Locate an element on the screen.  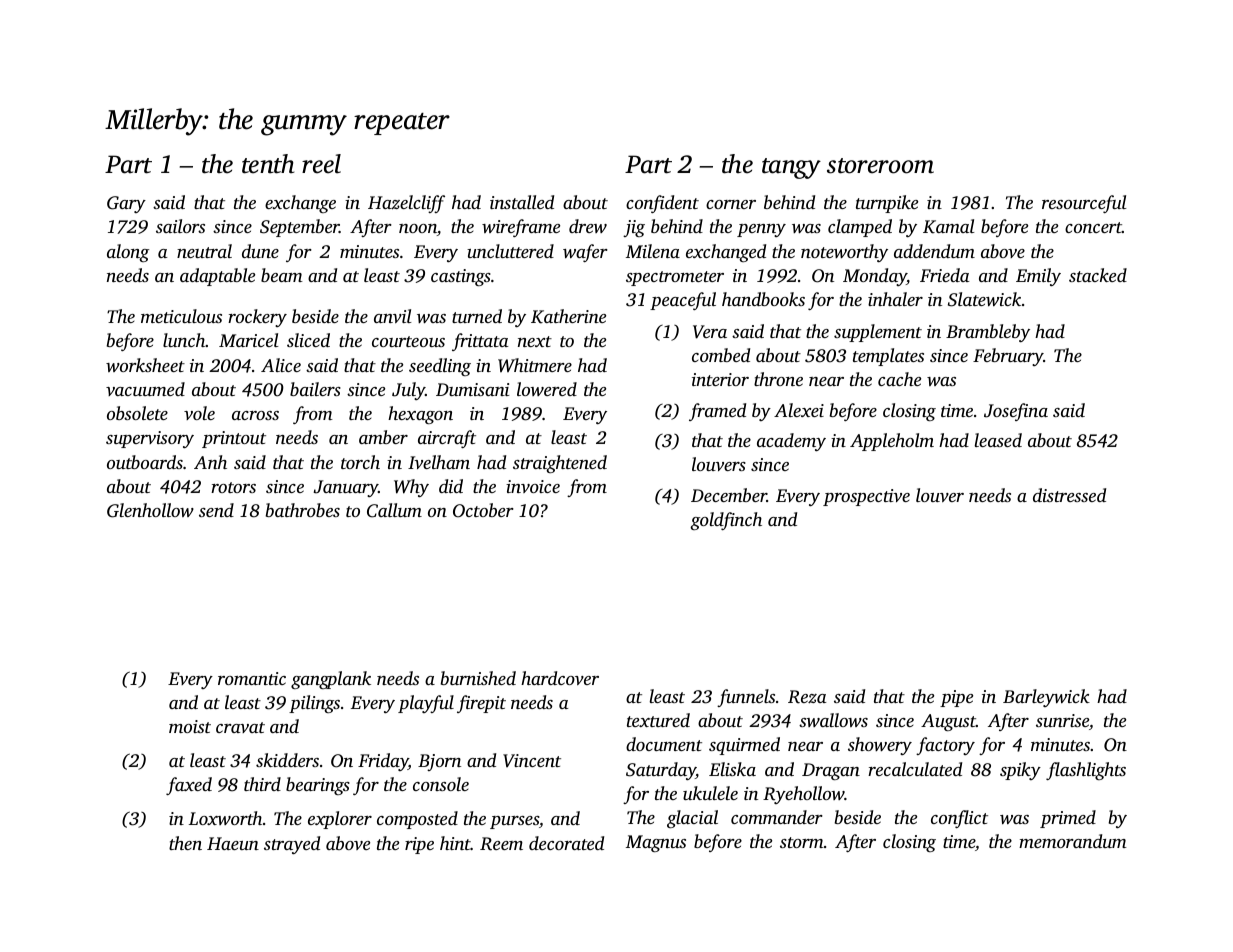
goldfinch is located at coordinates (726, 521).
